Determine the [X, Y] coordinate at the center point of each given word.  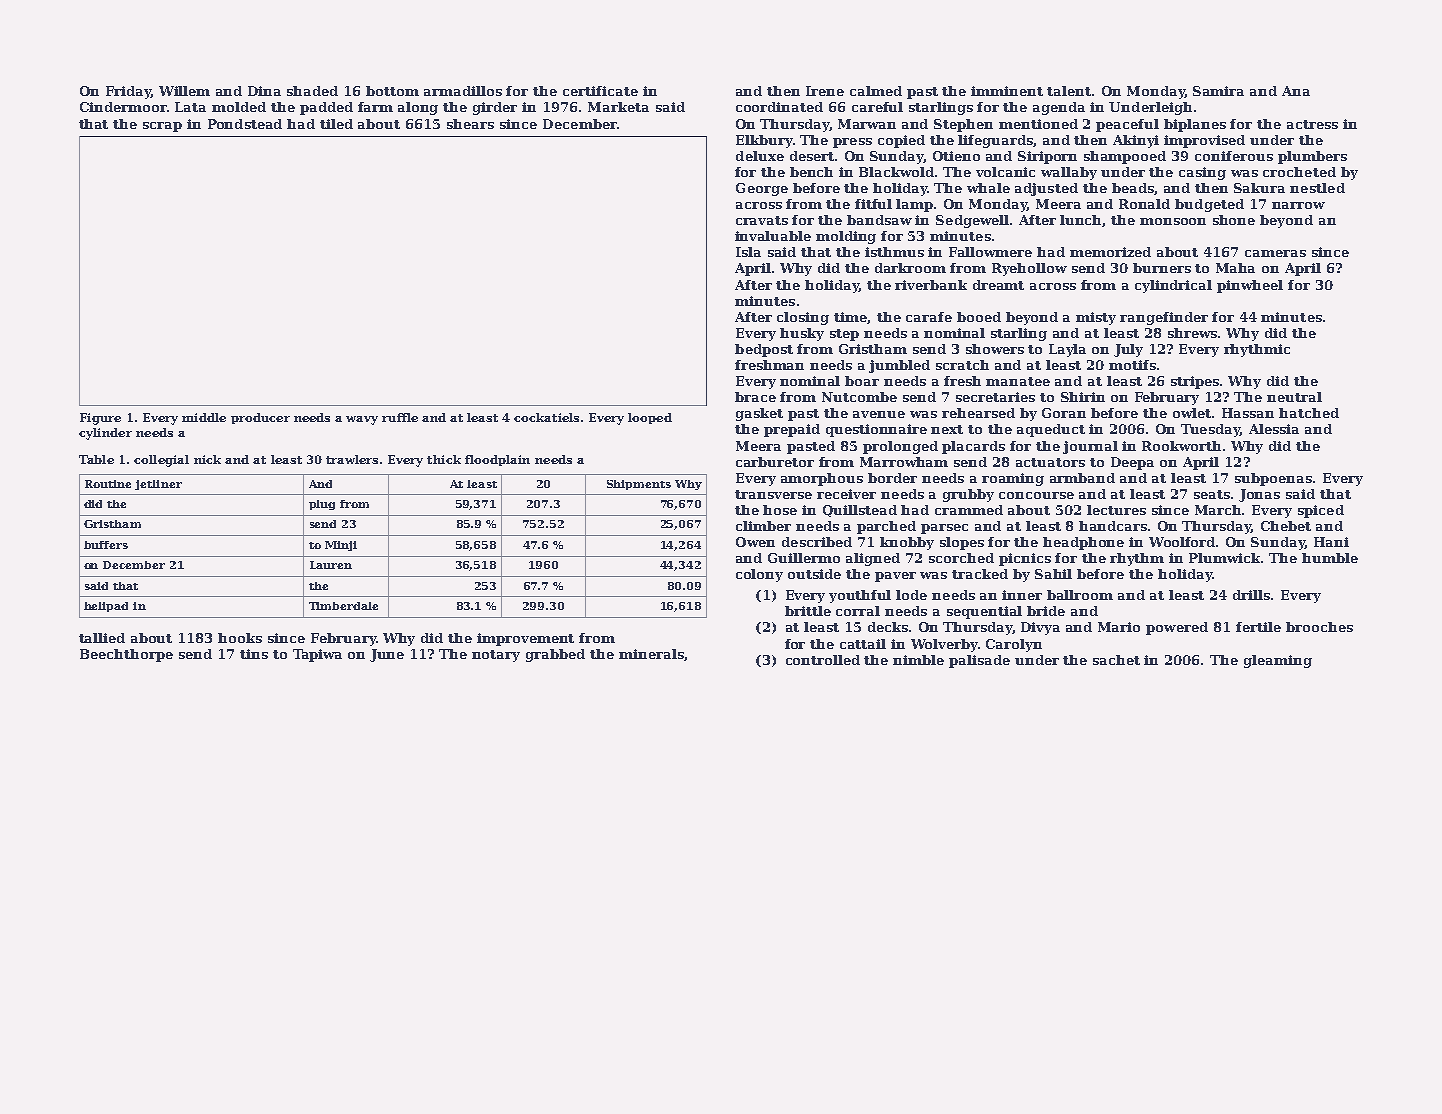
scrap [162, 127]
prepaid [792, 430]
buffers [106, 545]
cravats [762, 220]
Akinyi [1136, 141]
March [1219, 510]
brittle [808, 611]
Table [96, 459]
